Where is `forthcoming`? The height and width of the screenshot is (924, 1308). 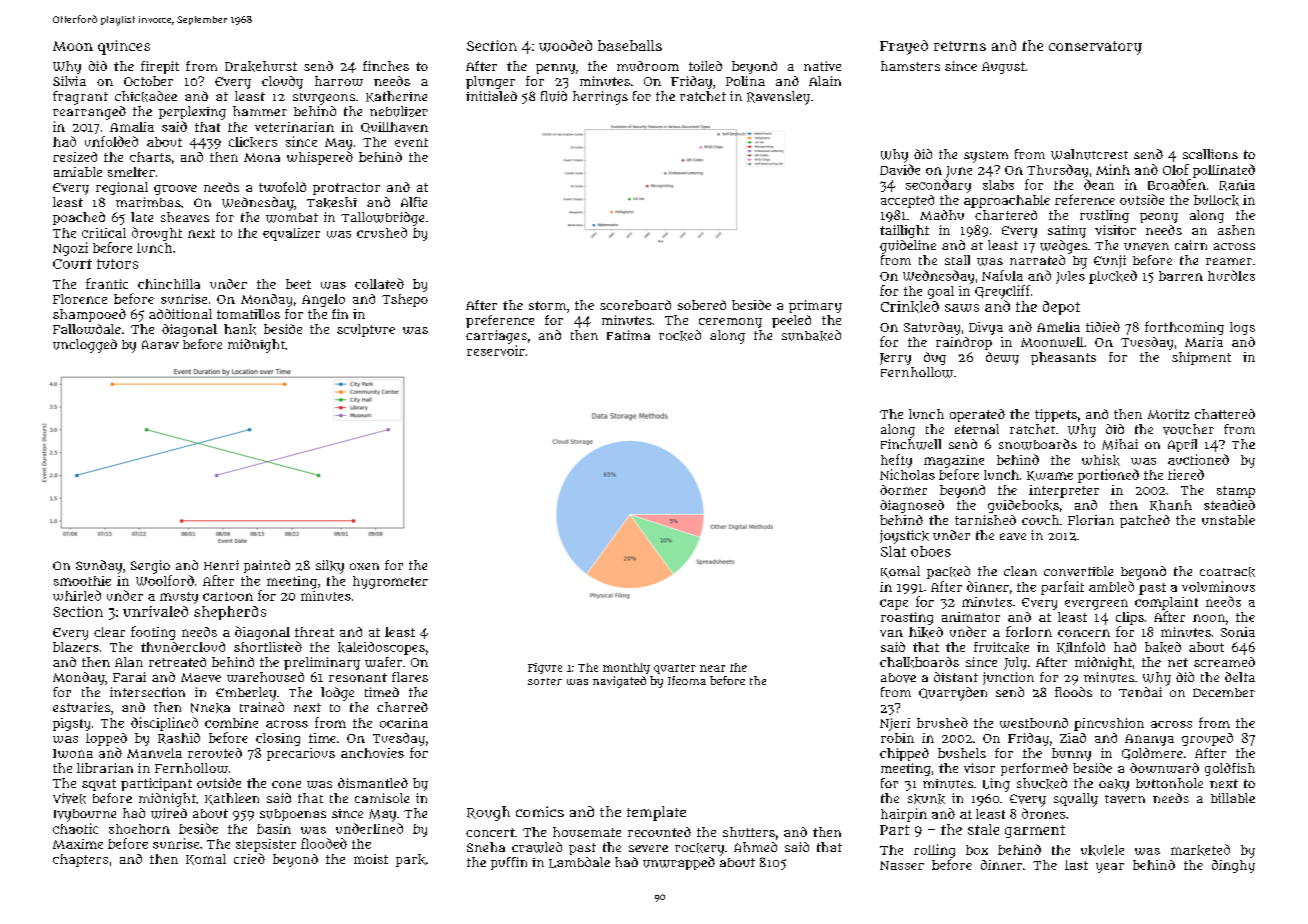 forthcoming is located at coordinates (1184, 328).
